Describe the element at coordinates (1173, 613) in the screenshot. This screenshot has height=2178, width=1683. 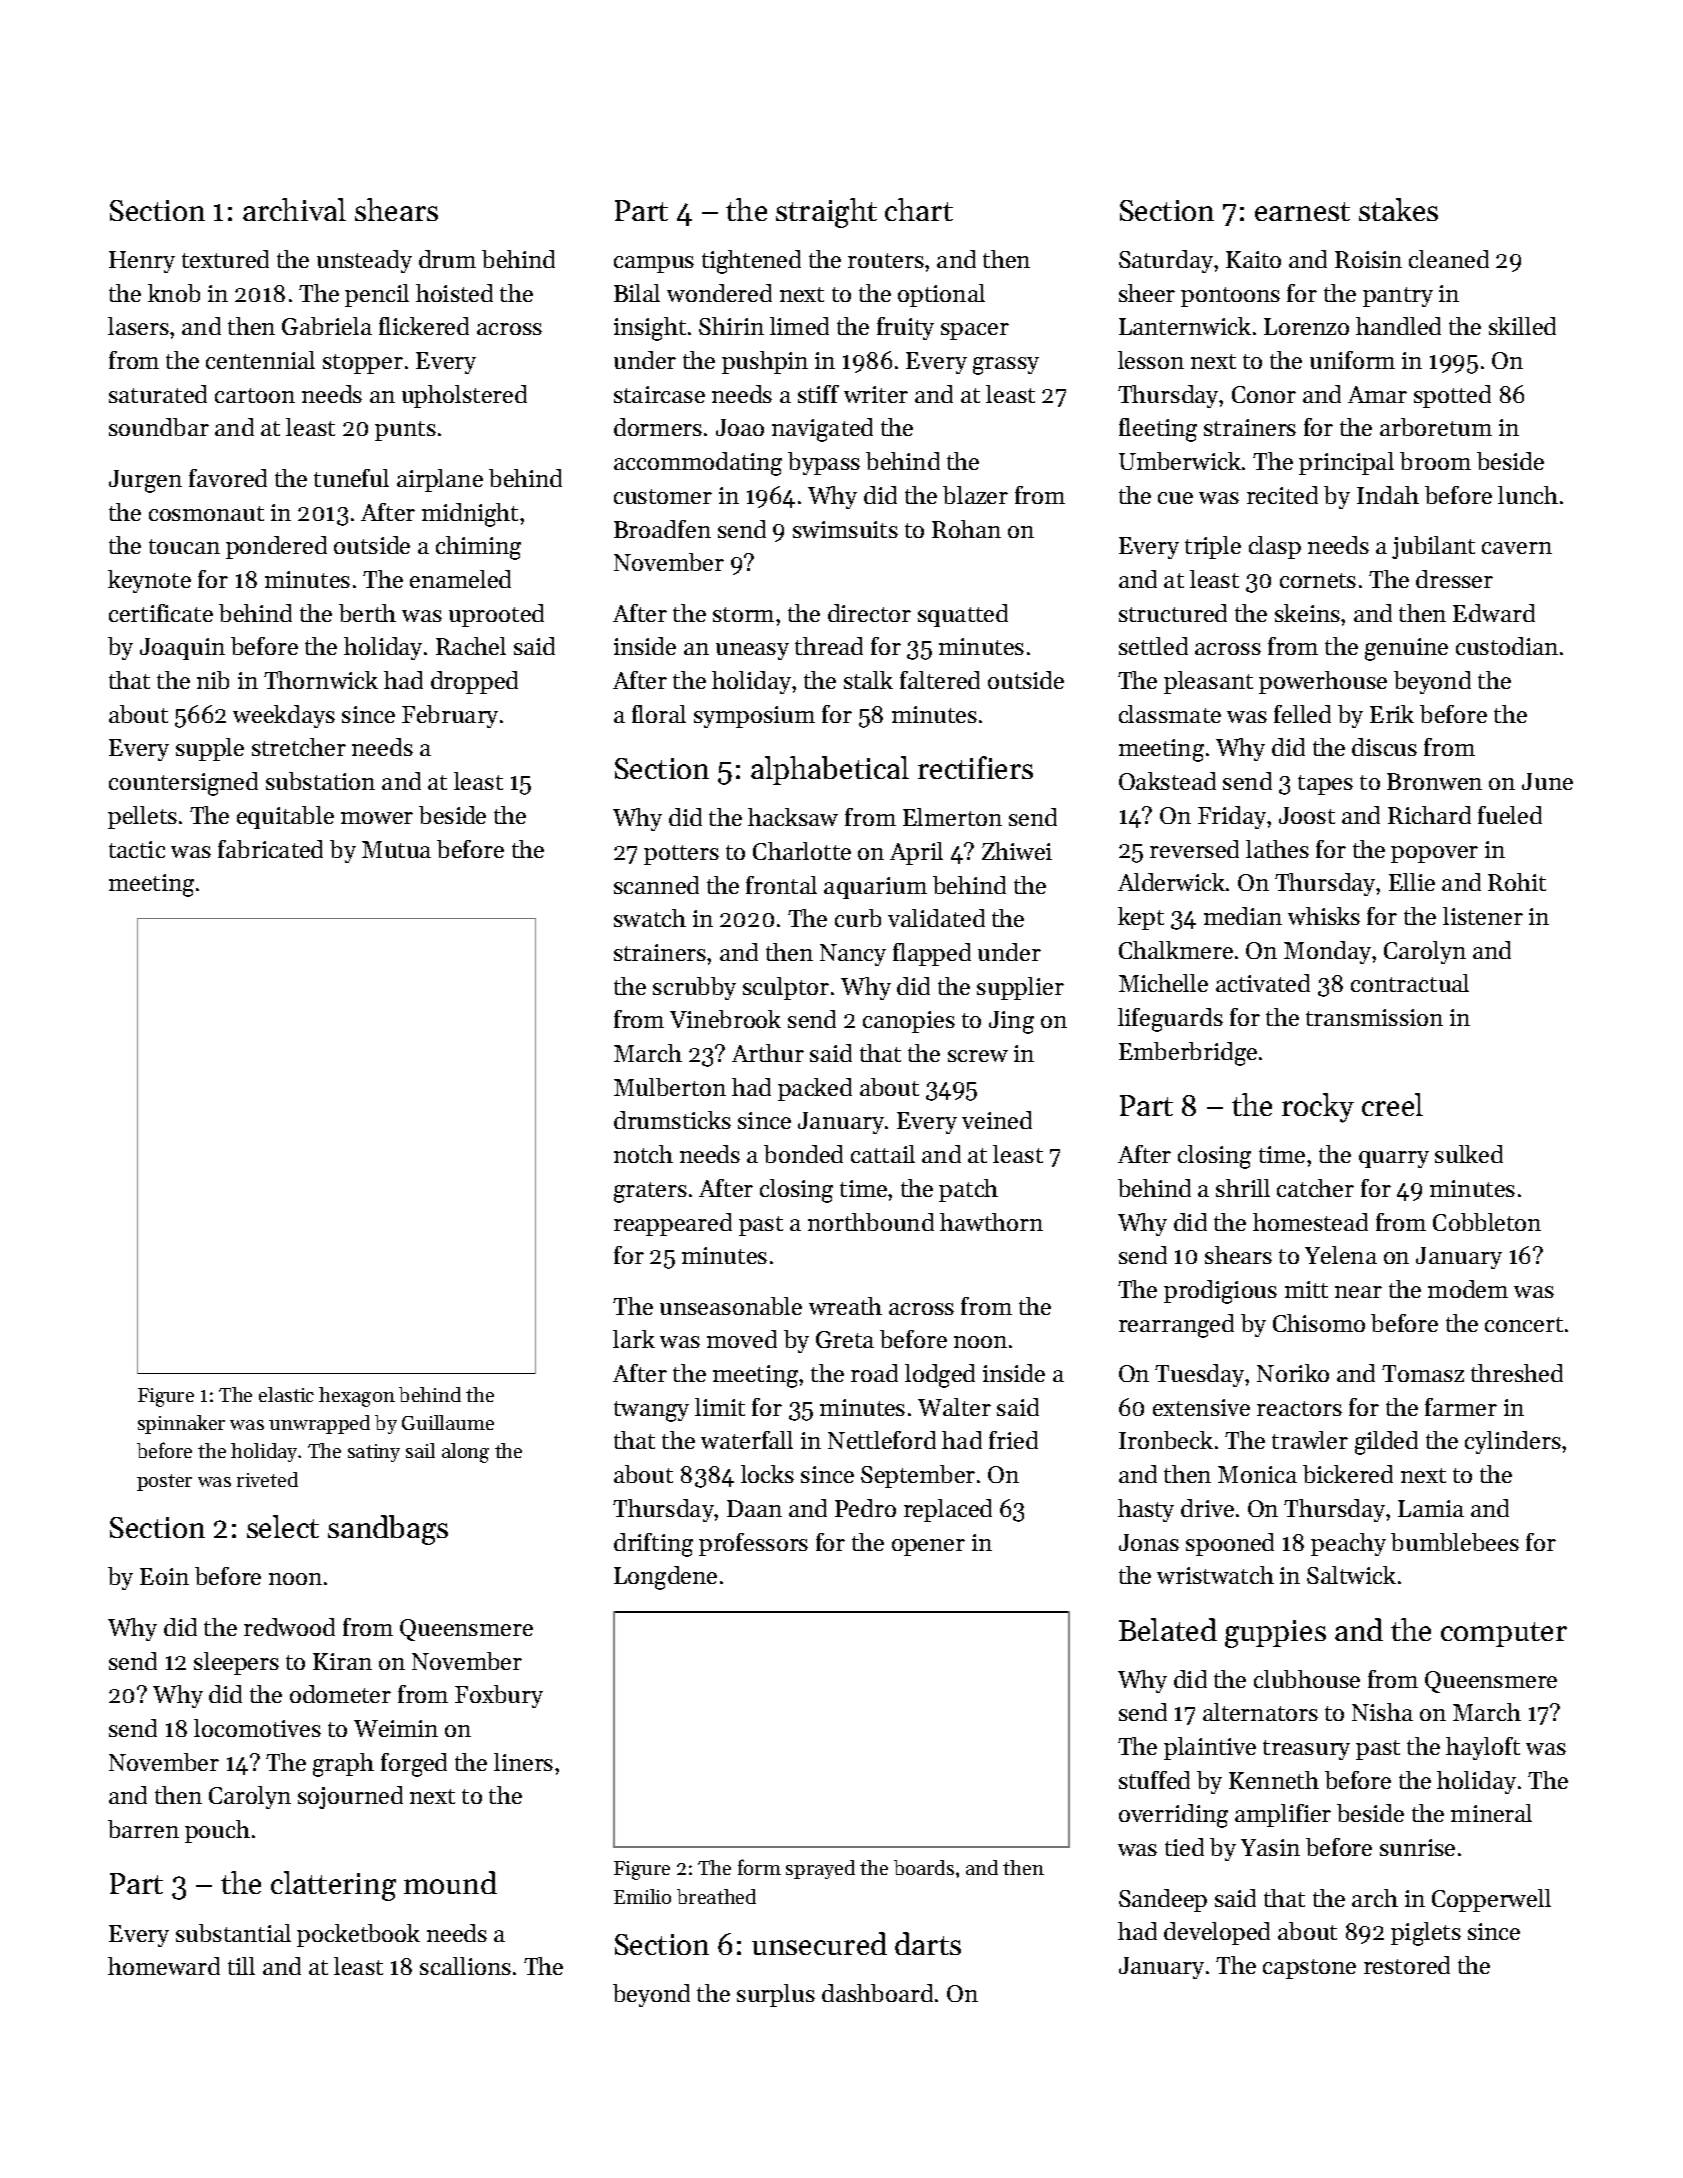
I see `structured` at that location.
